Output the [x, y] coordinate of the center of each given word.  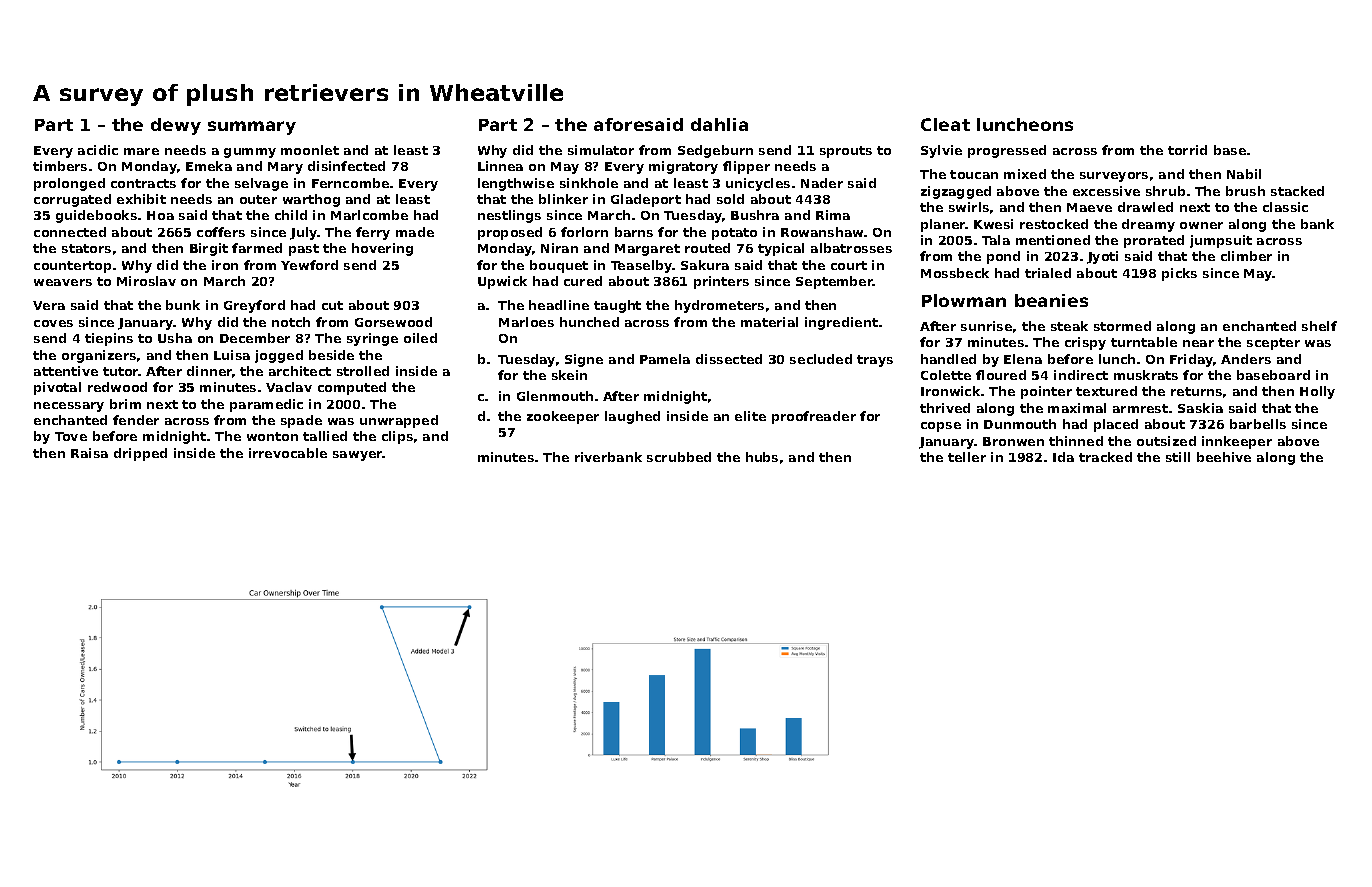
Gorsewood [393, 322]
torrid [1187, 150]
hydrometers [719, 306]
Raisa [89, 453]
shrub [1165, 191]
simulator [601, 150]
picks [1179, 274]
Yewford [309, 265]
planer [943, 225]
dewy [176, 126]
